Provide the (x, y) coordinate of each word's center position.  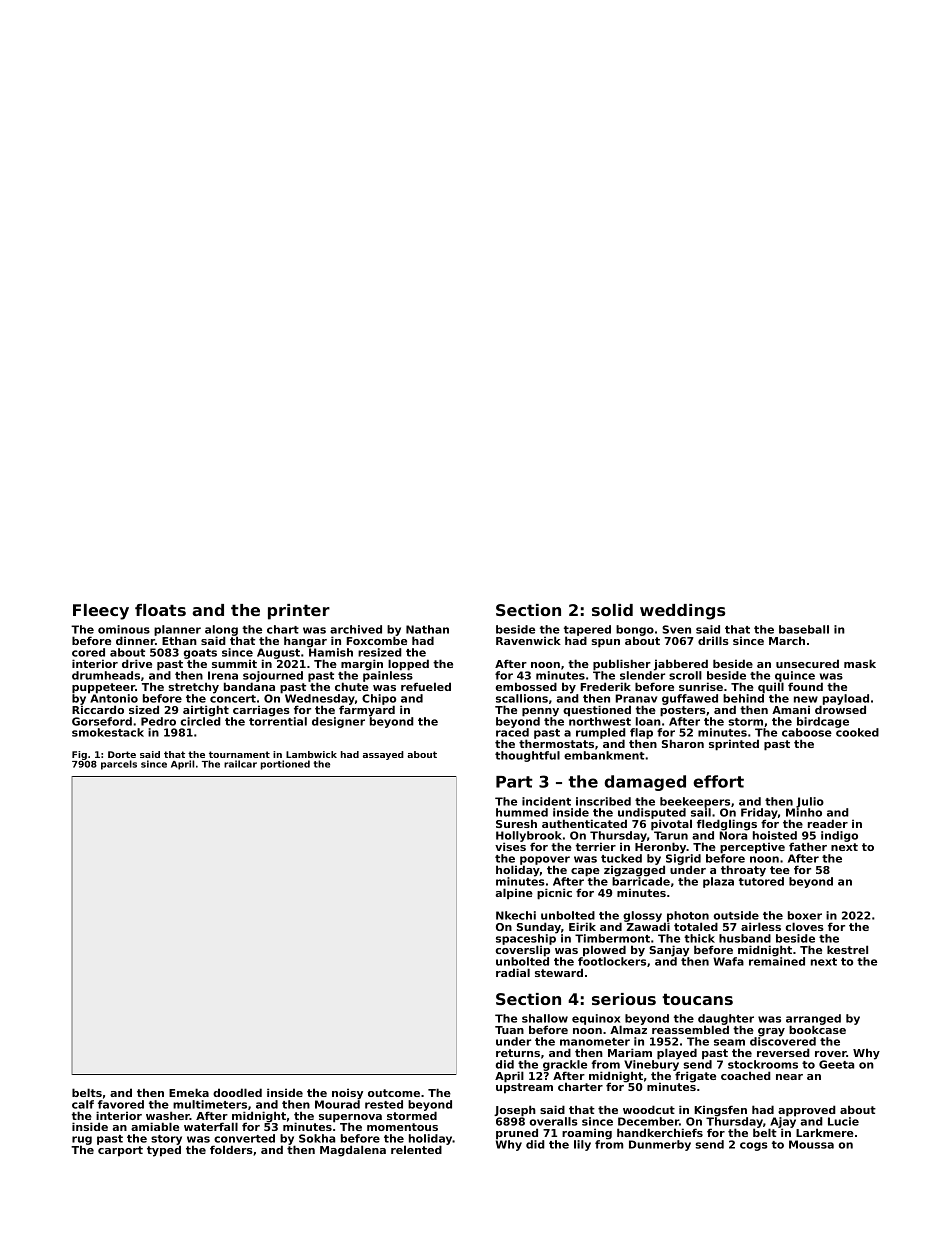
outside (736, 915)
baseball (804, 629)
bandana (249, 687)
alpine (514, 894)
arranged (813, 1020)
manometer (595, 1042)
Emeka (189, 1092)
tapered (587, 631)
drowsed (840, 709)
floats (160, 610)
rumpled (601, 734)
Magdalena (353, 1151)
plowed (604, 951)
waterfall (211, 1126)
